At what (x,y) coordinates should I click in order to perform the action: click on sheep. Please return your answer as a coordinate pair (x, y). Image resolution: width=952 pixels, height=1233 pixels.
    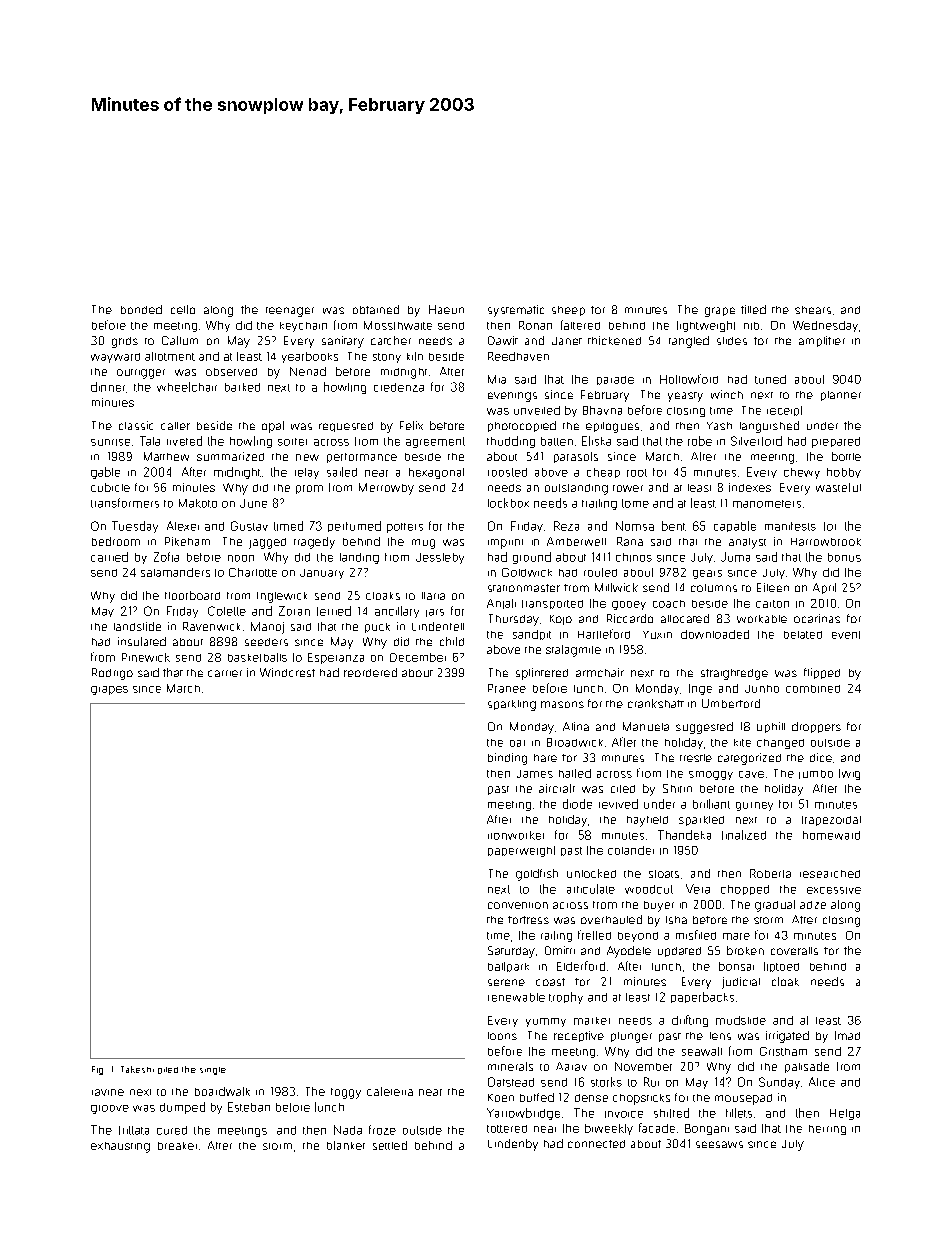
    Looking at the image, I should click on (568, 311).
